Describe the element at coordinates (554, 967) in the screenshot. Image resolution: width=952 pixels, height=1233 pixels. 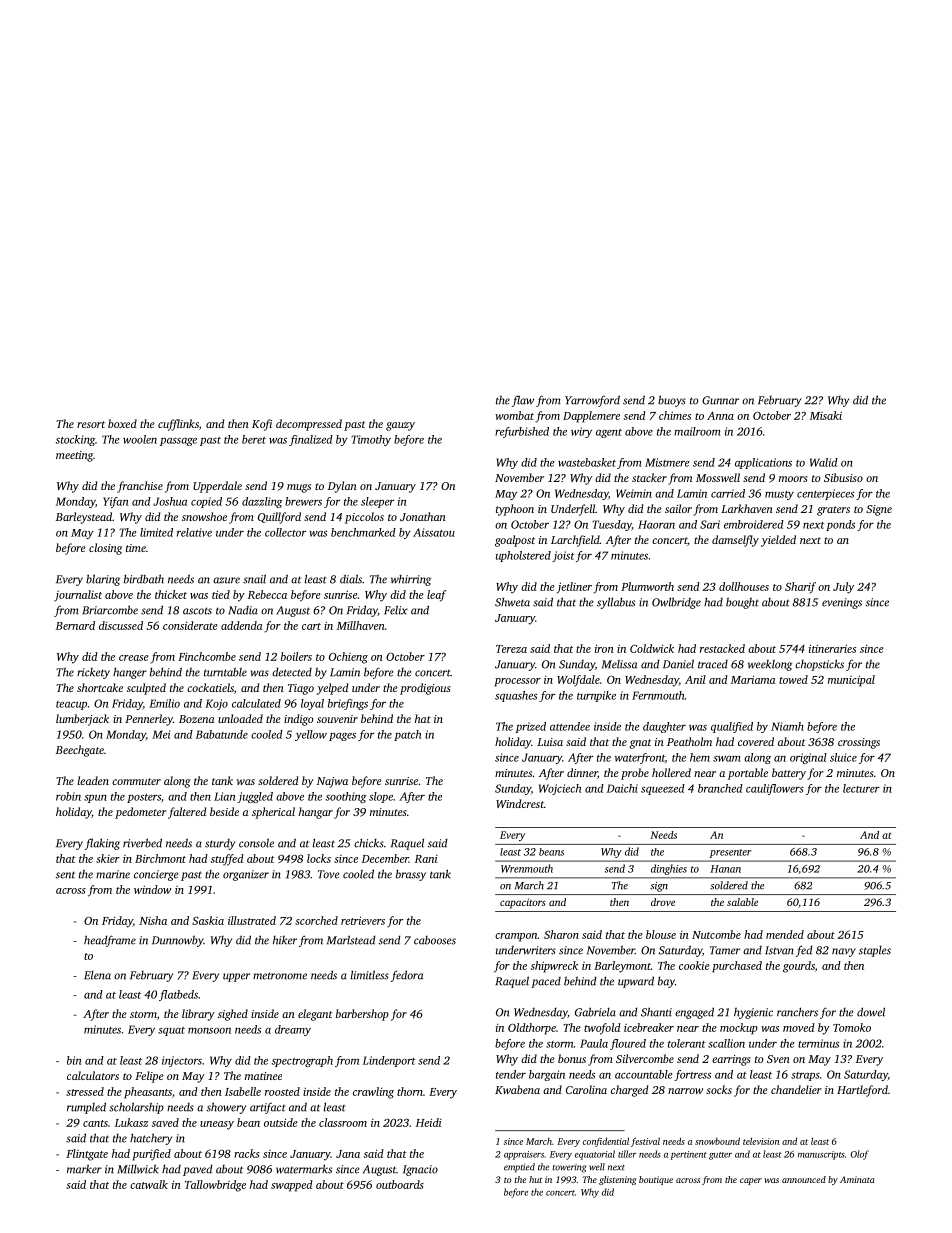
I see `shipwreck` at that location.
